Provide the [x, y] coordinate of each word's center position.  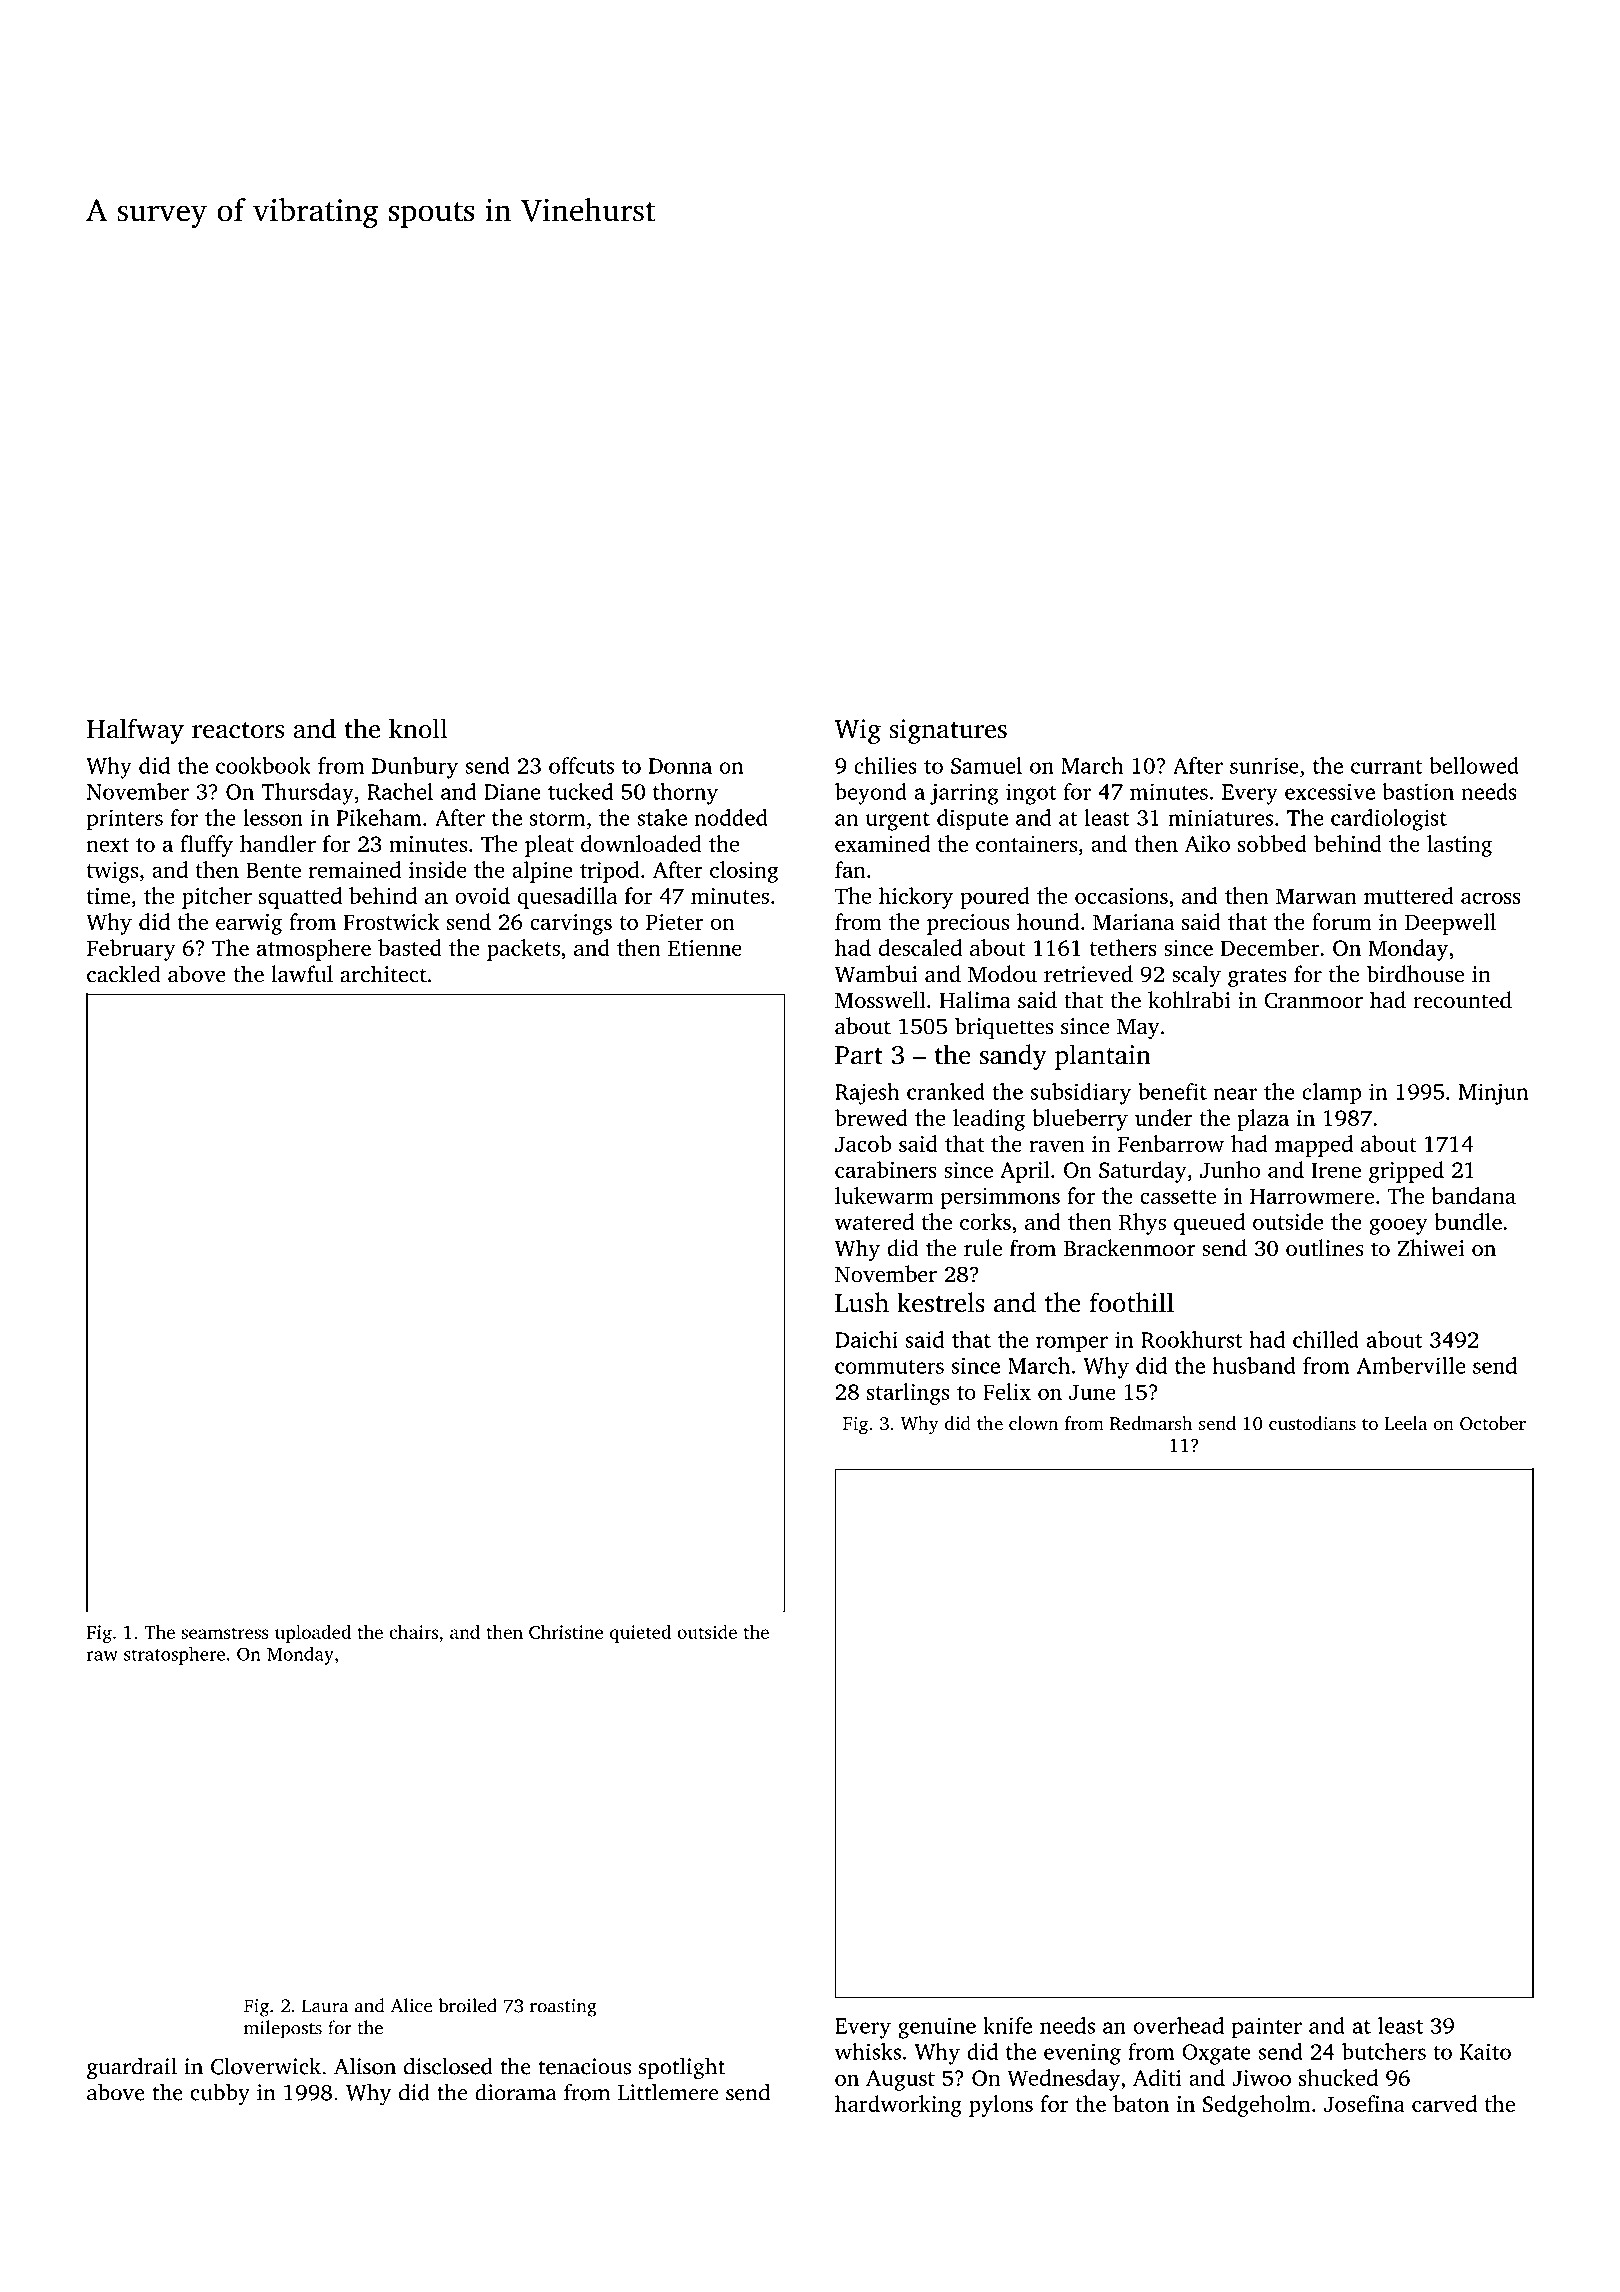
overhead [1179, 2025]
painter [1267, 2028]
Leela [1405, 1423]
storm [557, 819]
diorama [516, 2092]
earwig [249, 924]
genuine [937, 2028]
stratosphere [174, 1656]
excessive [1330, 791]
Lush [862, 1302]
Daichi [866, 1339]
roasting [563, 2008]
